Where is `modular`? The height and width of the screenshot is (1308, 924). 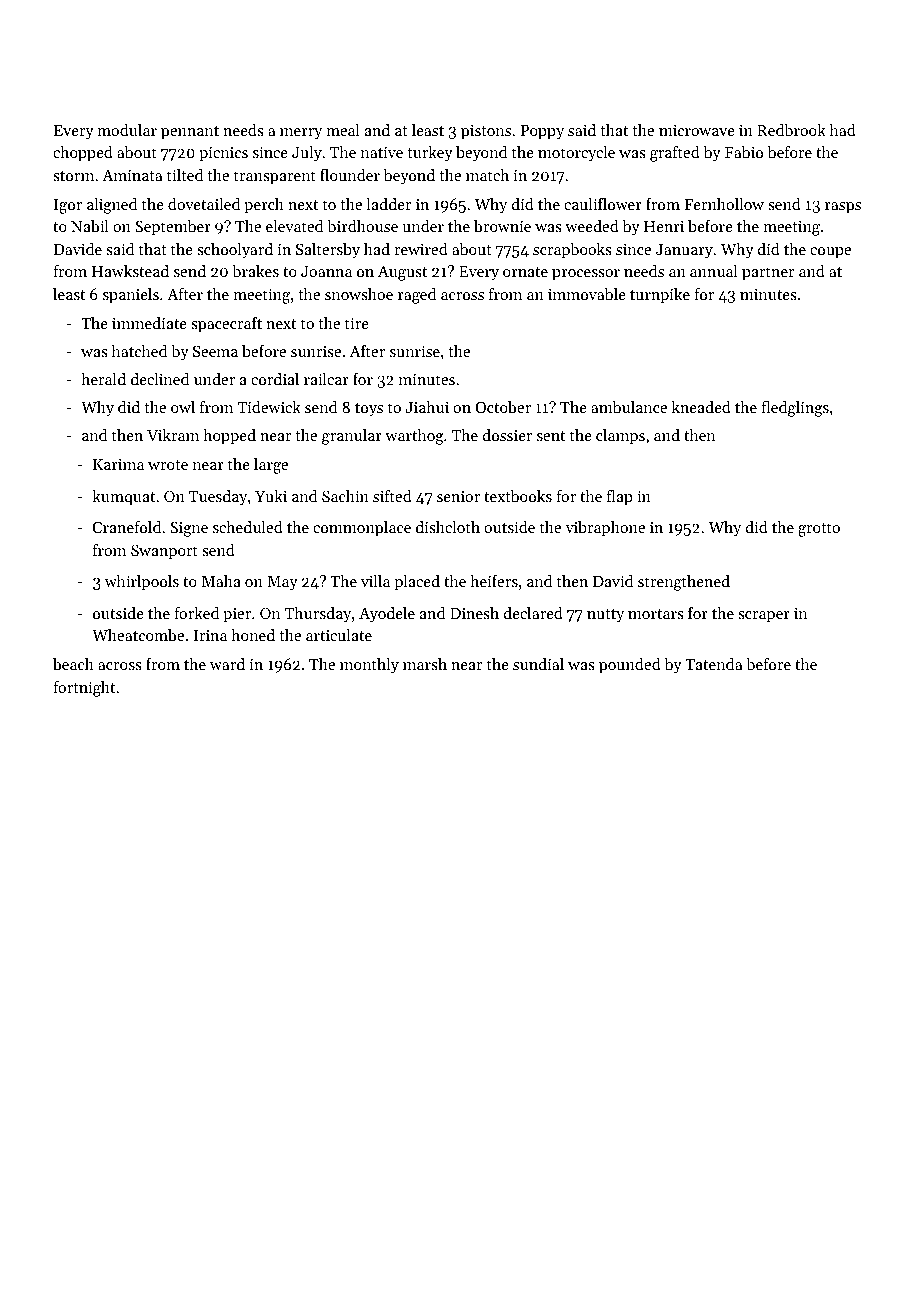
modular is located at coordinates (127, 130).
